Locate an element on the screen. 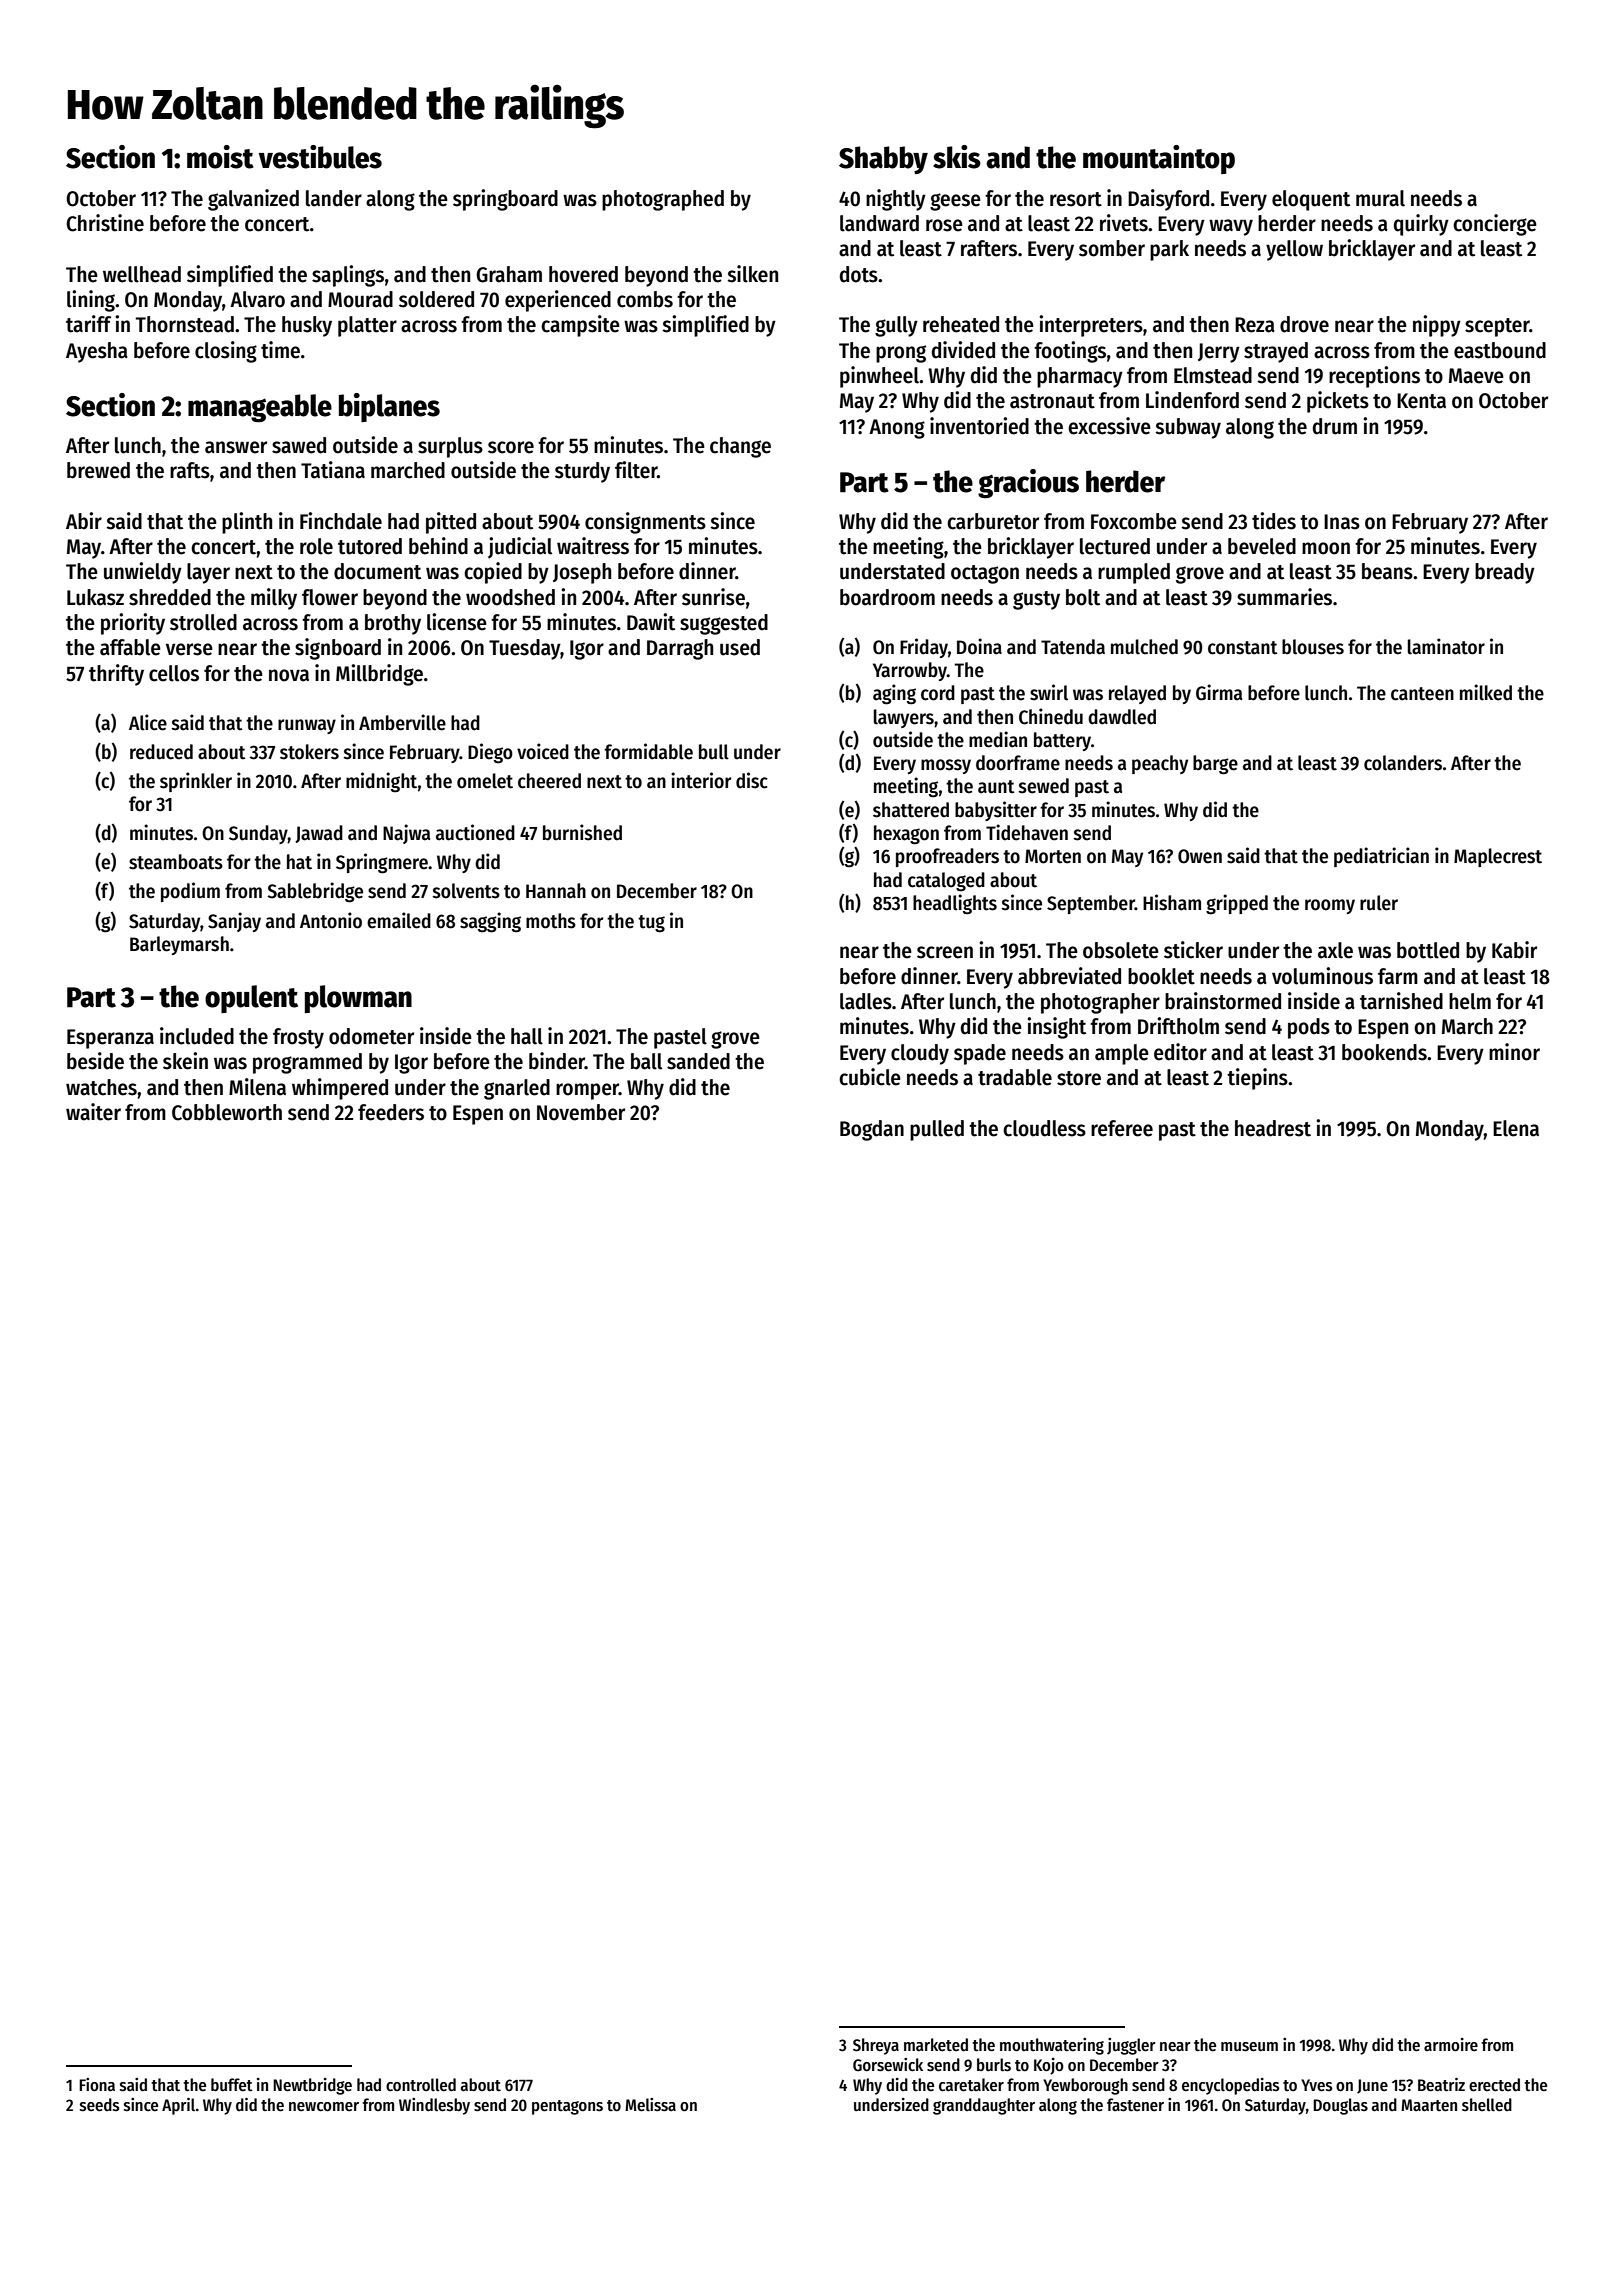  pulled is located at coordinates (937, 1130).
